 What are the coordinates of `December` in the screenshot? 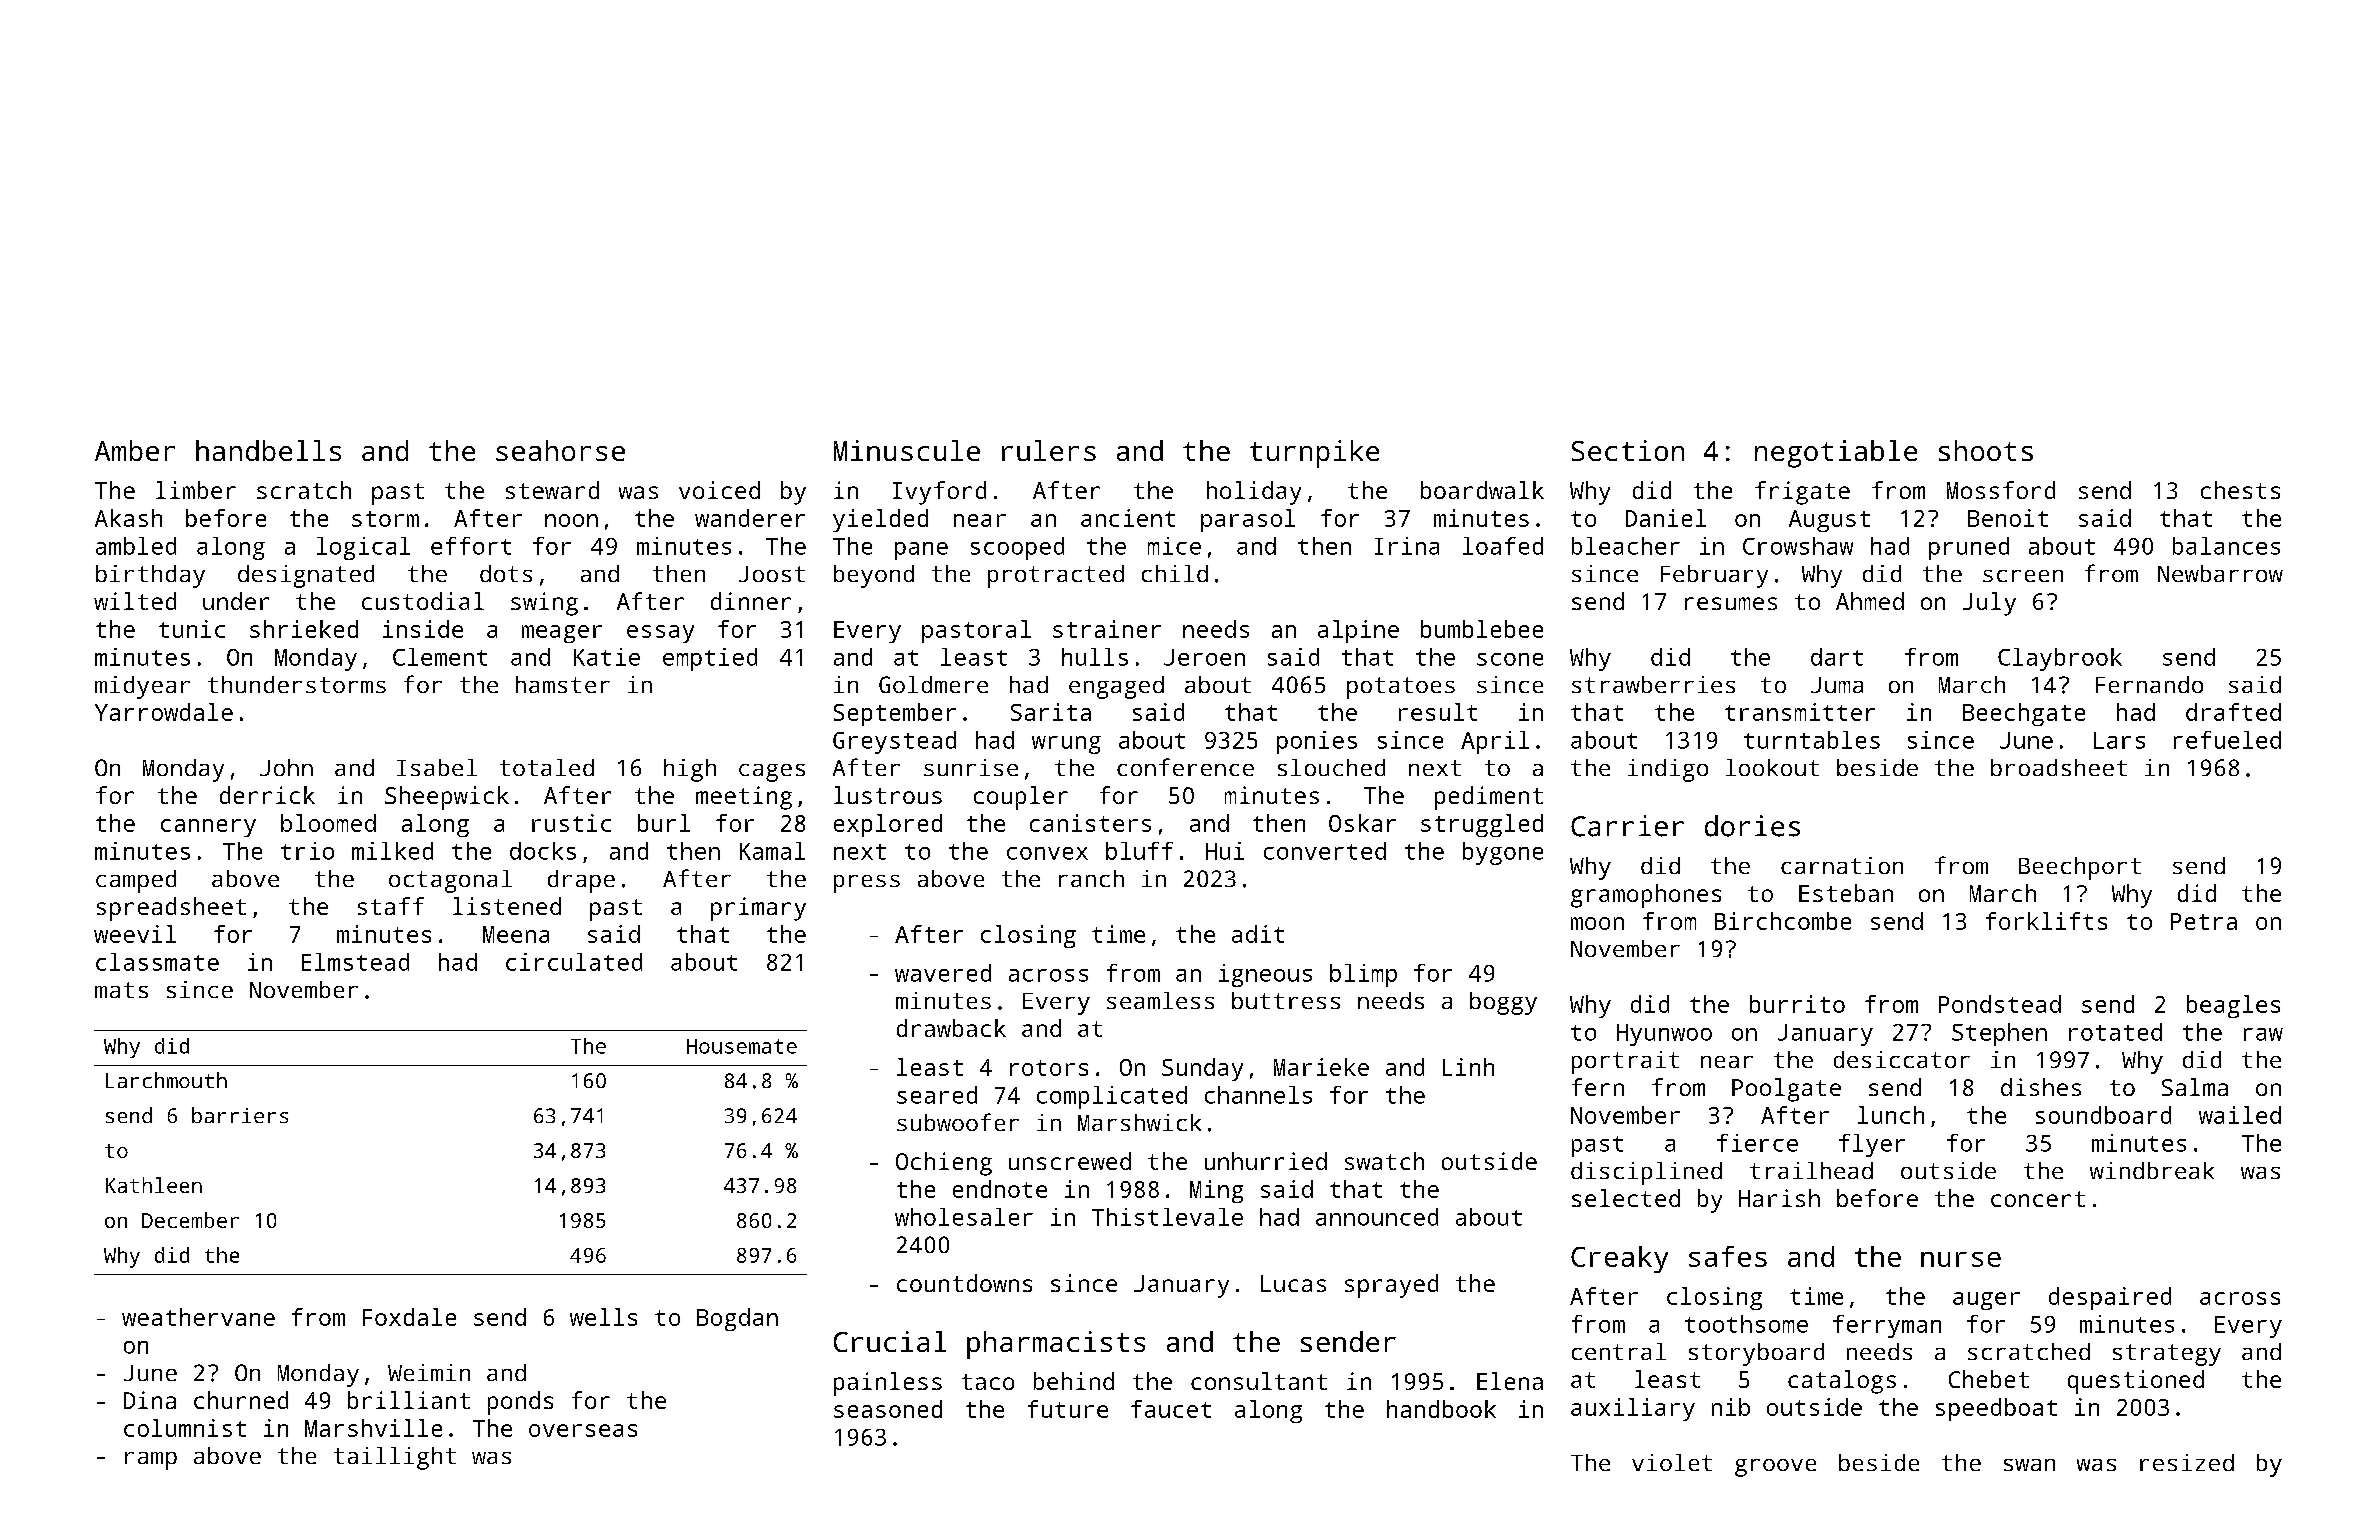 It's located at (190, 1220).
